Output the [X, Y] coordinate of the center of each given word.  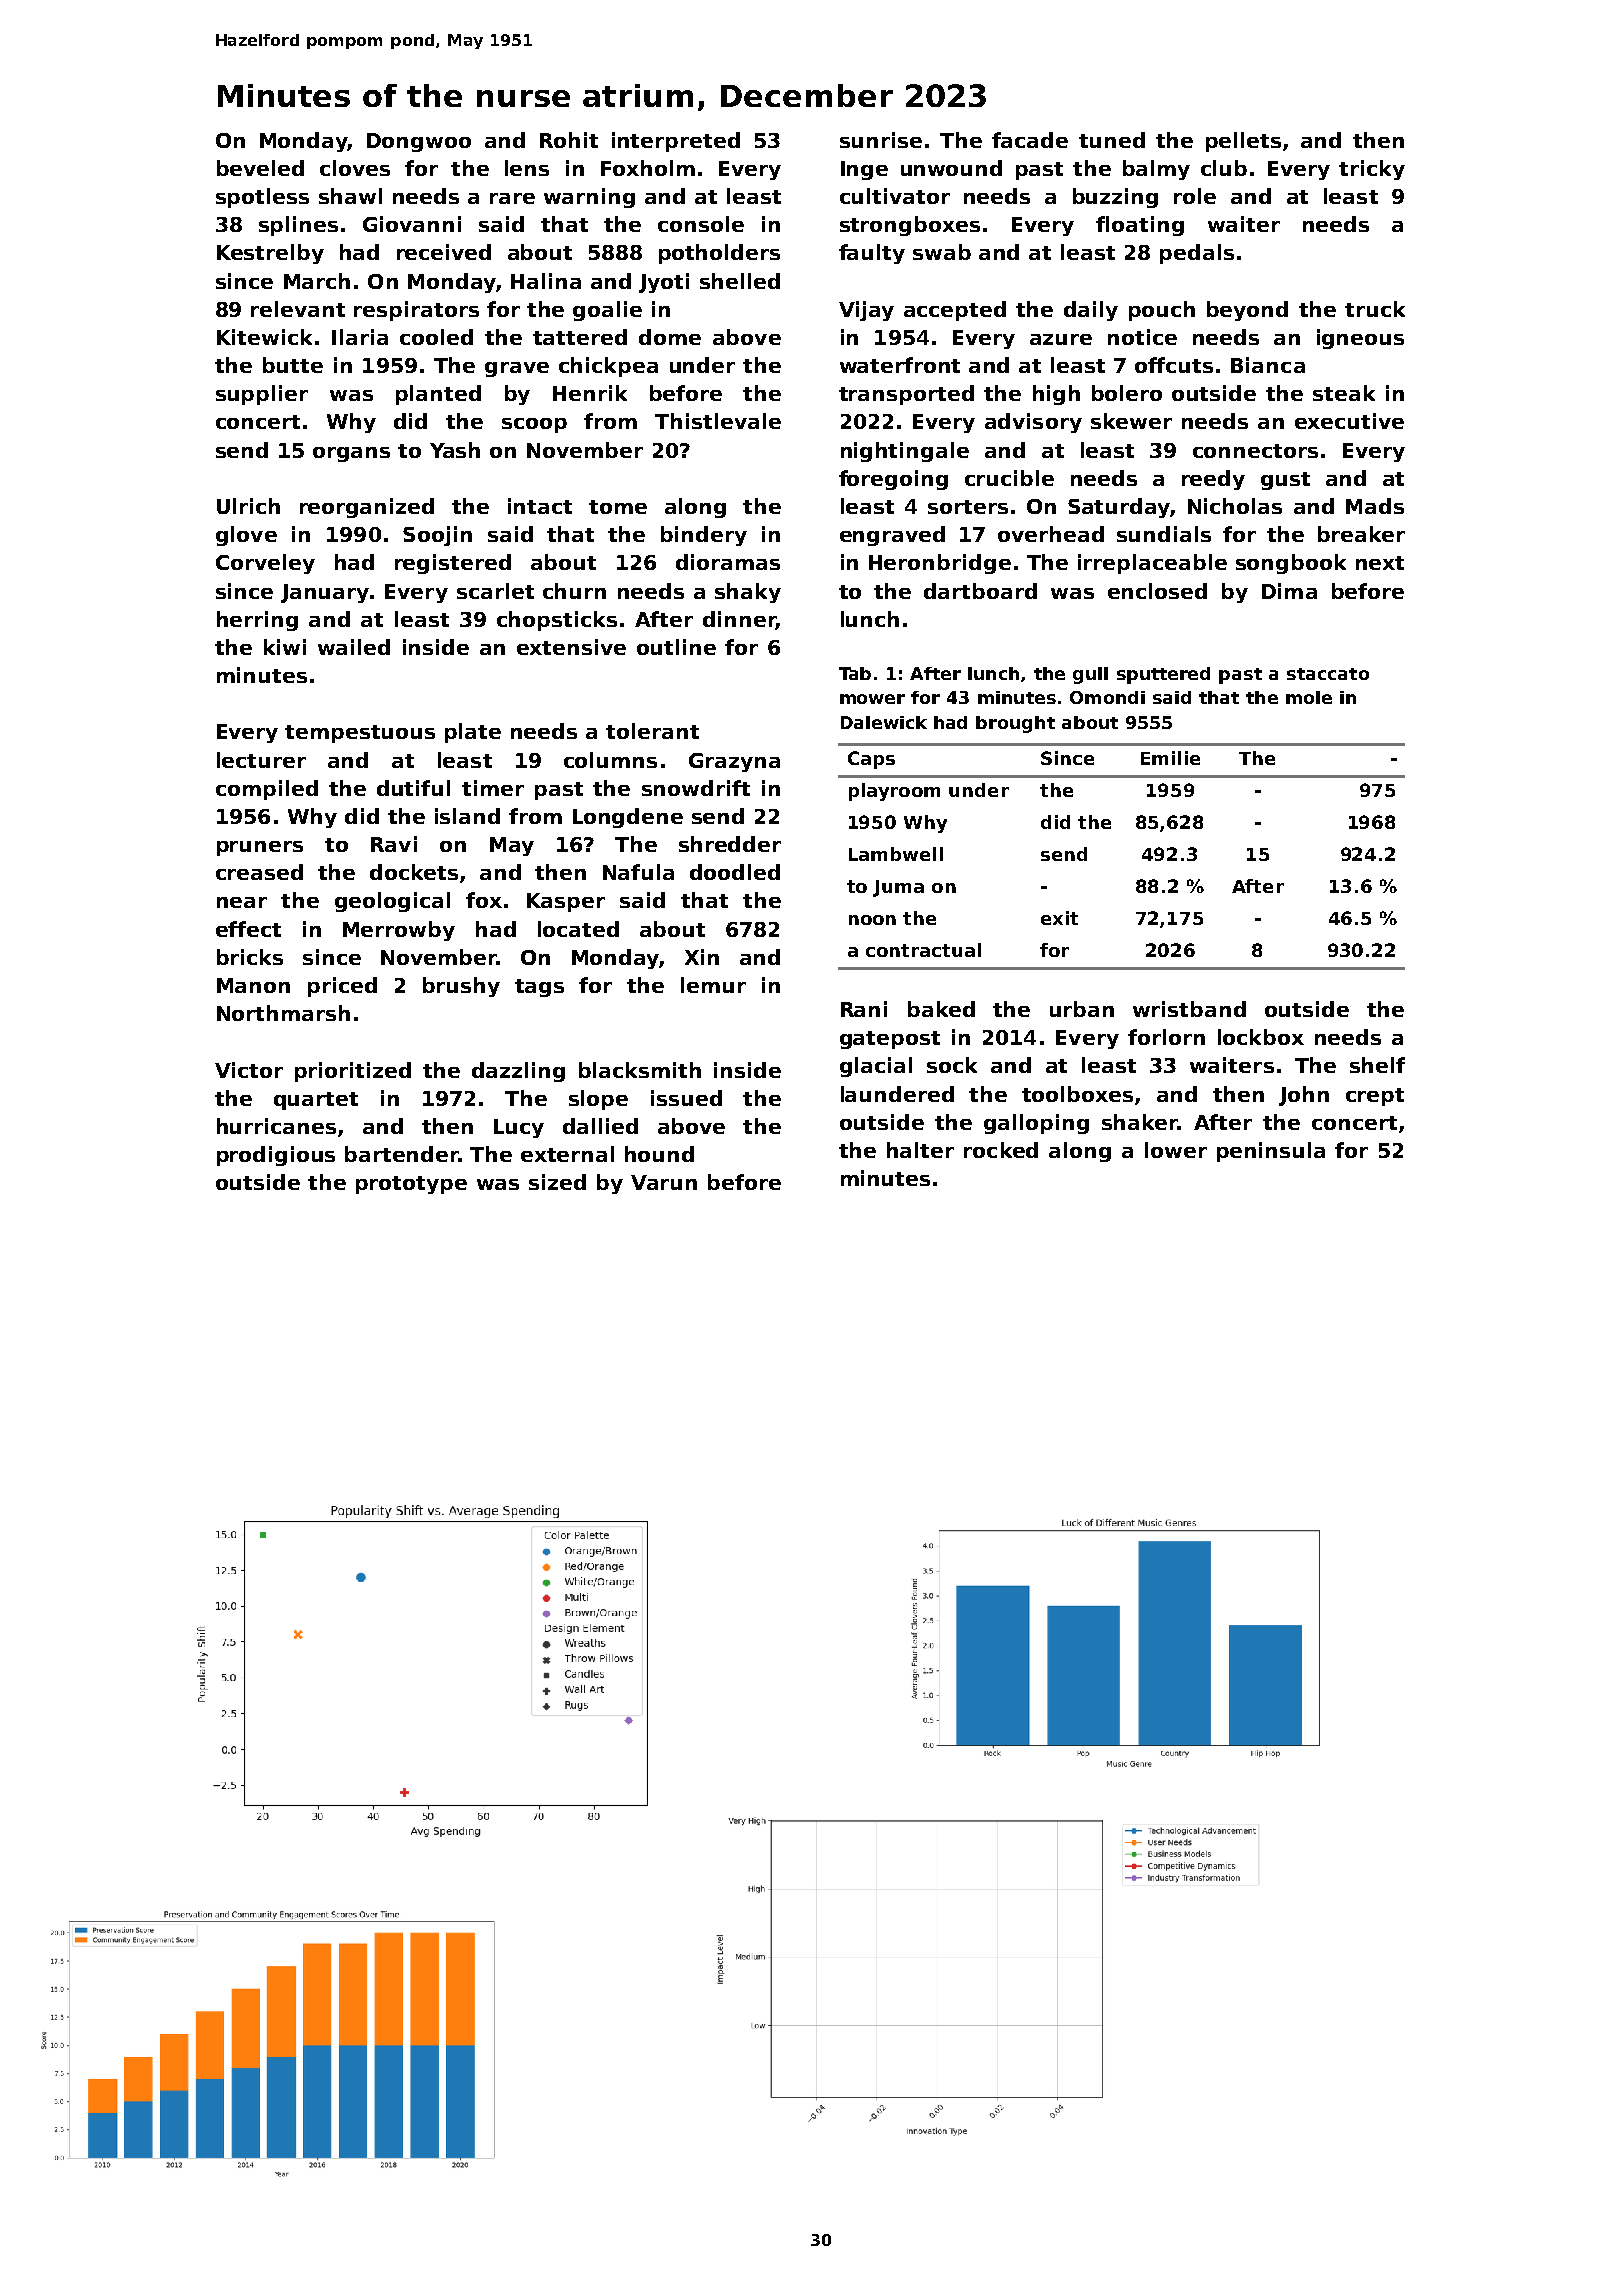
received [444, 252]
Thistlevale [718, 421]
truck [1375, 309]
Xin [702, 957]
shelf [1377, 1065]
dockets [414, 872]
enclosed [1157, 591]
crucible [1009, 478]
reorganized [367, 508]
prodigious [276, 1156]
